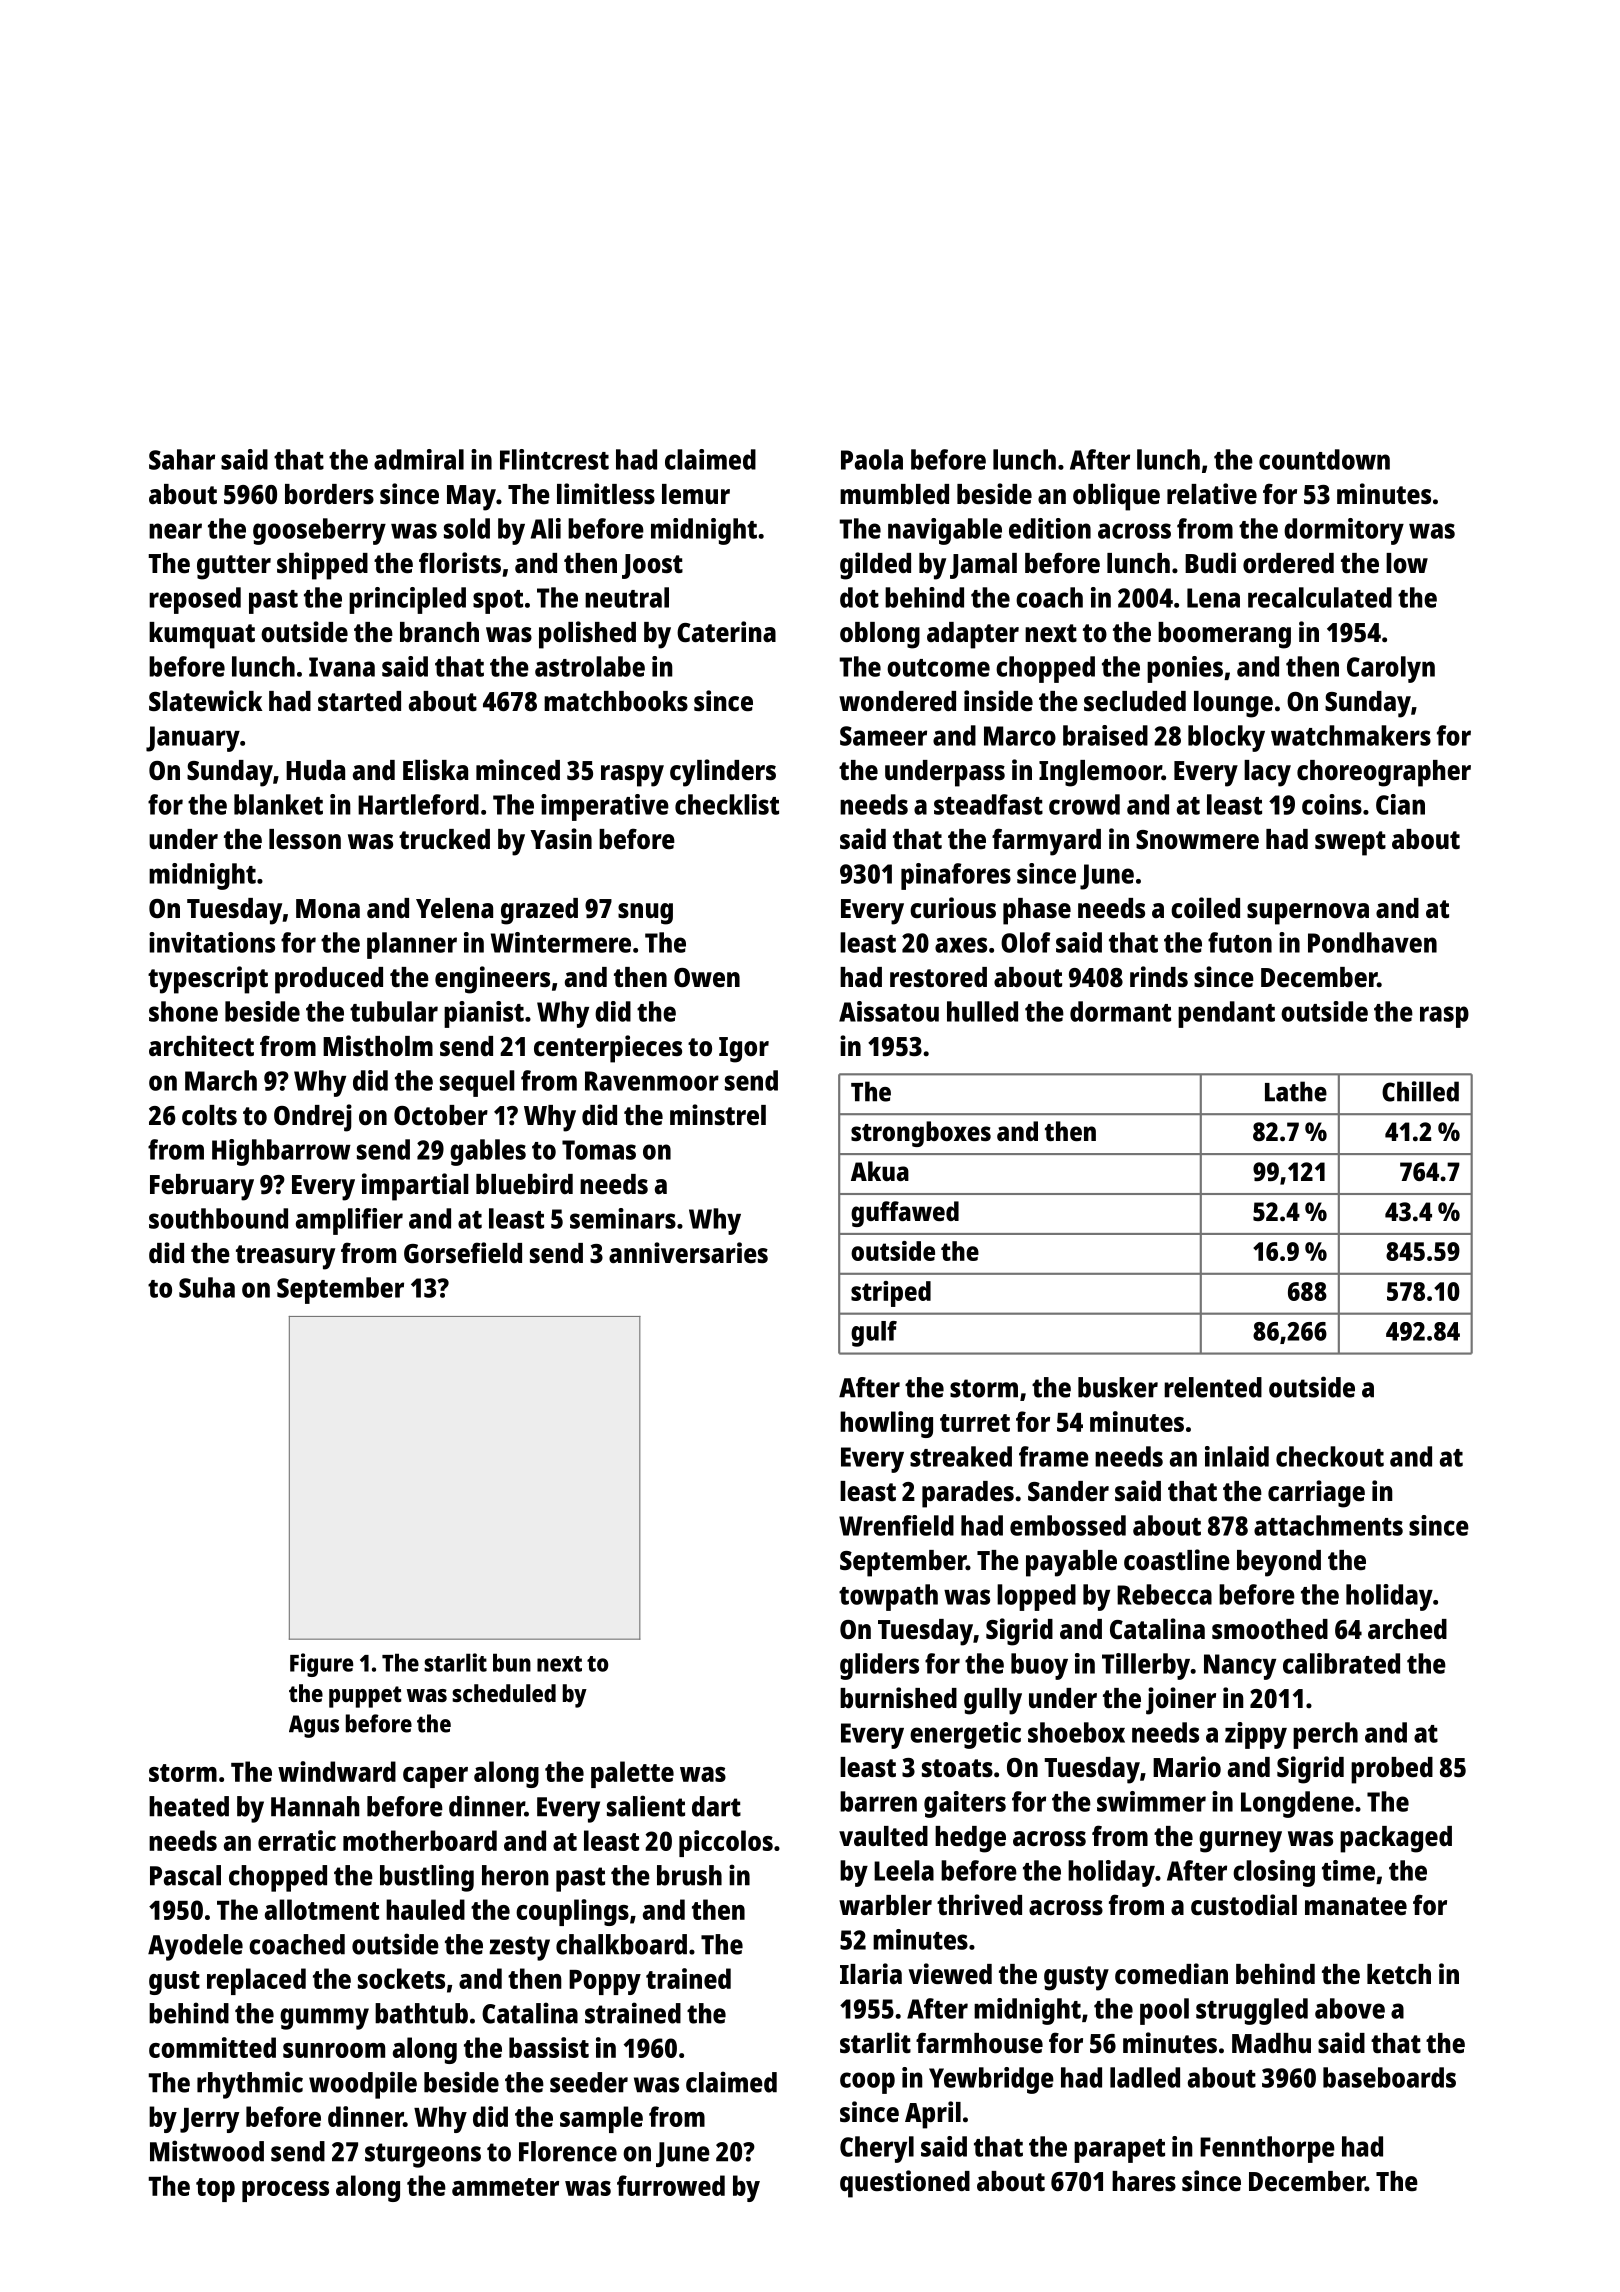 The height and width of the page is (2292, 1620). Describe the element at coordinates (504, 1693) in the page. I see `scheduled` at that location.
